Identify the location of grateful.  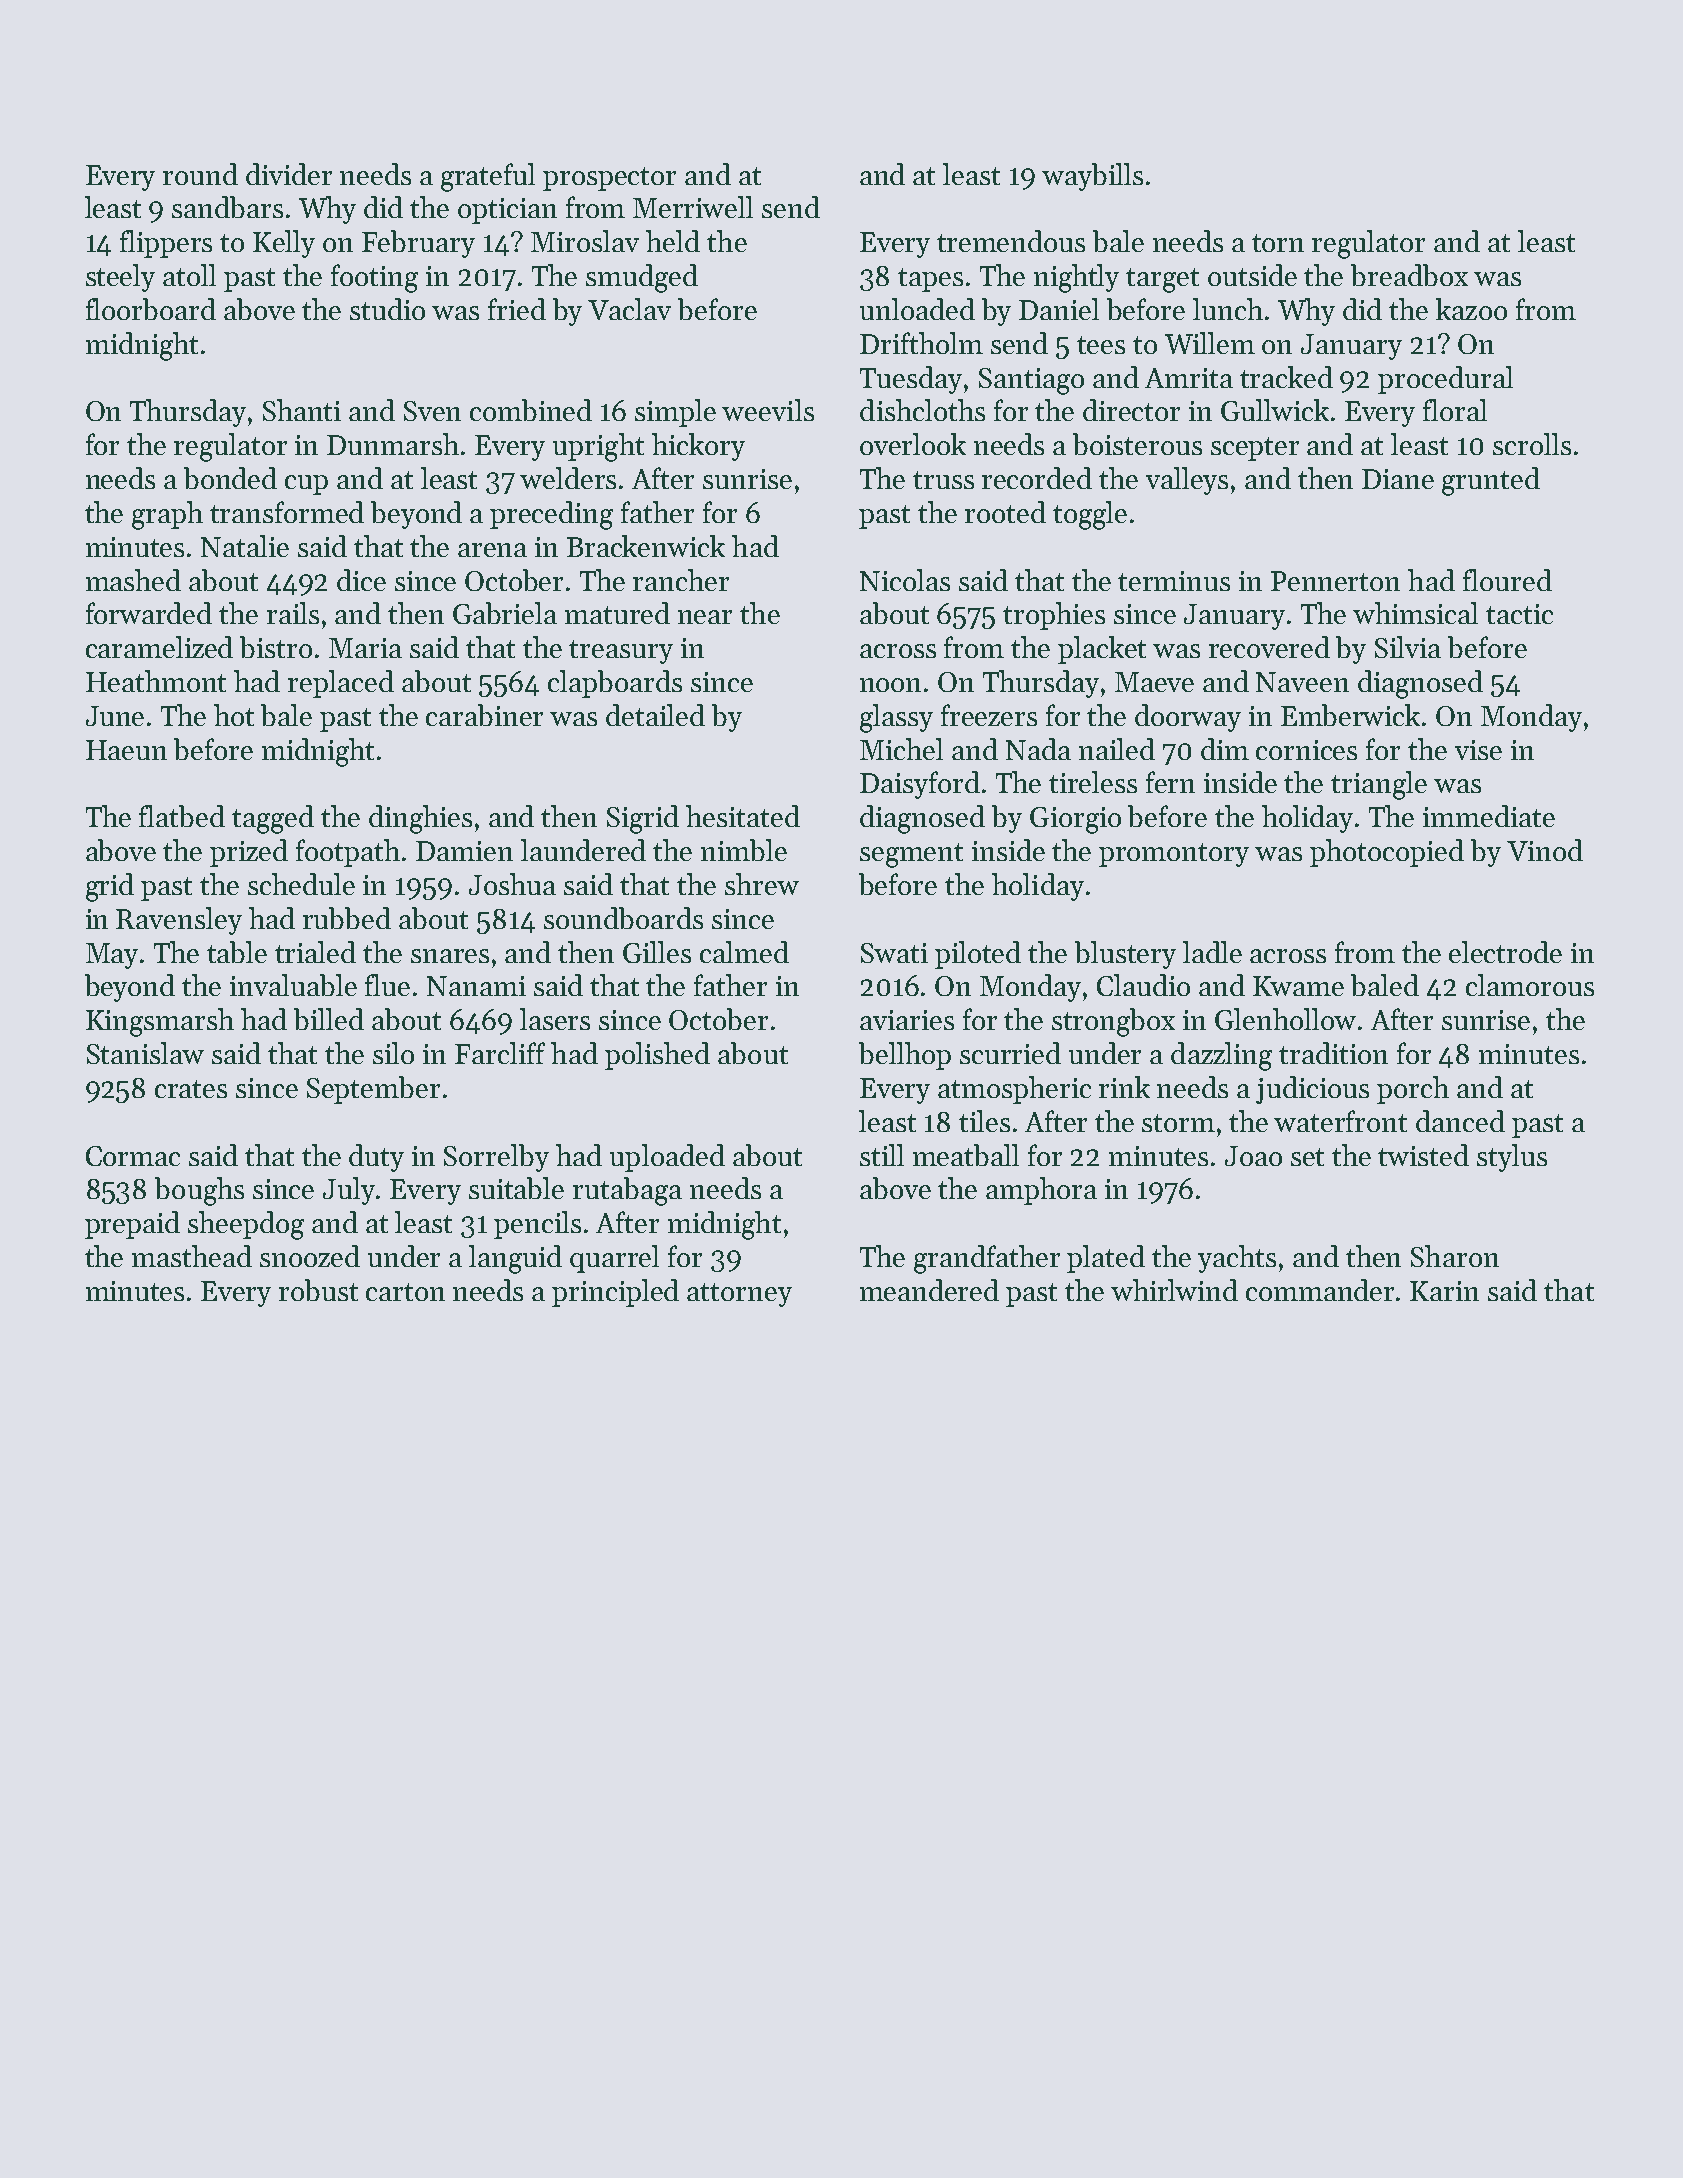
(488, 177).
